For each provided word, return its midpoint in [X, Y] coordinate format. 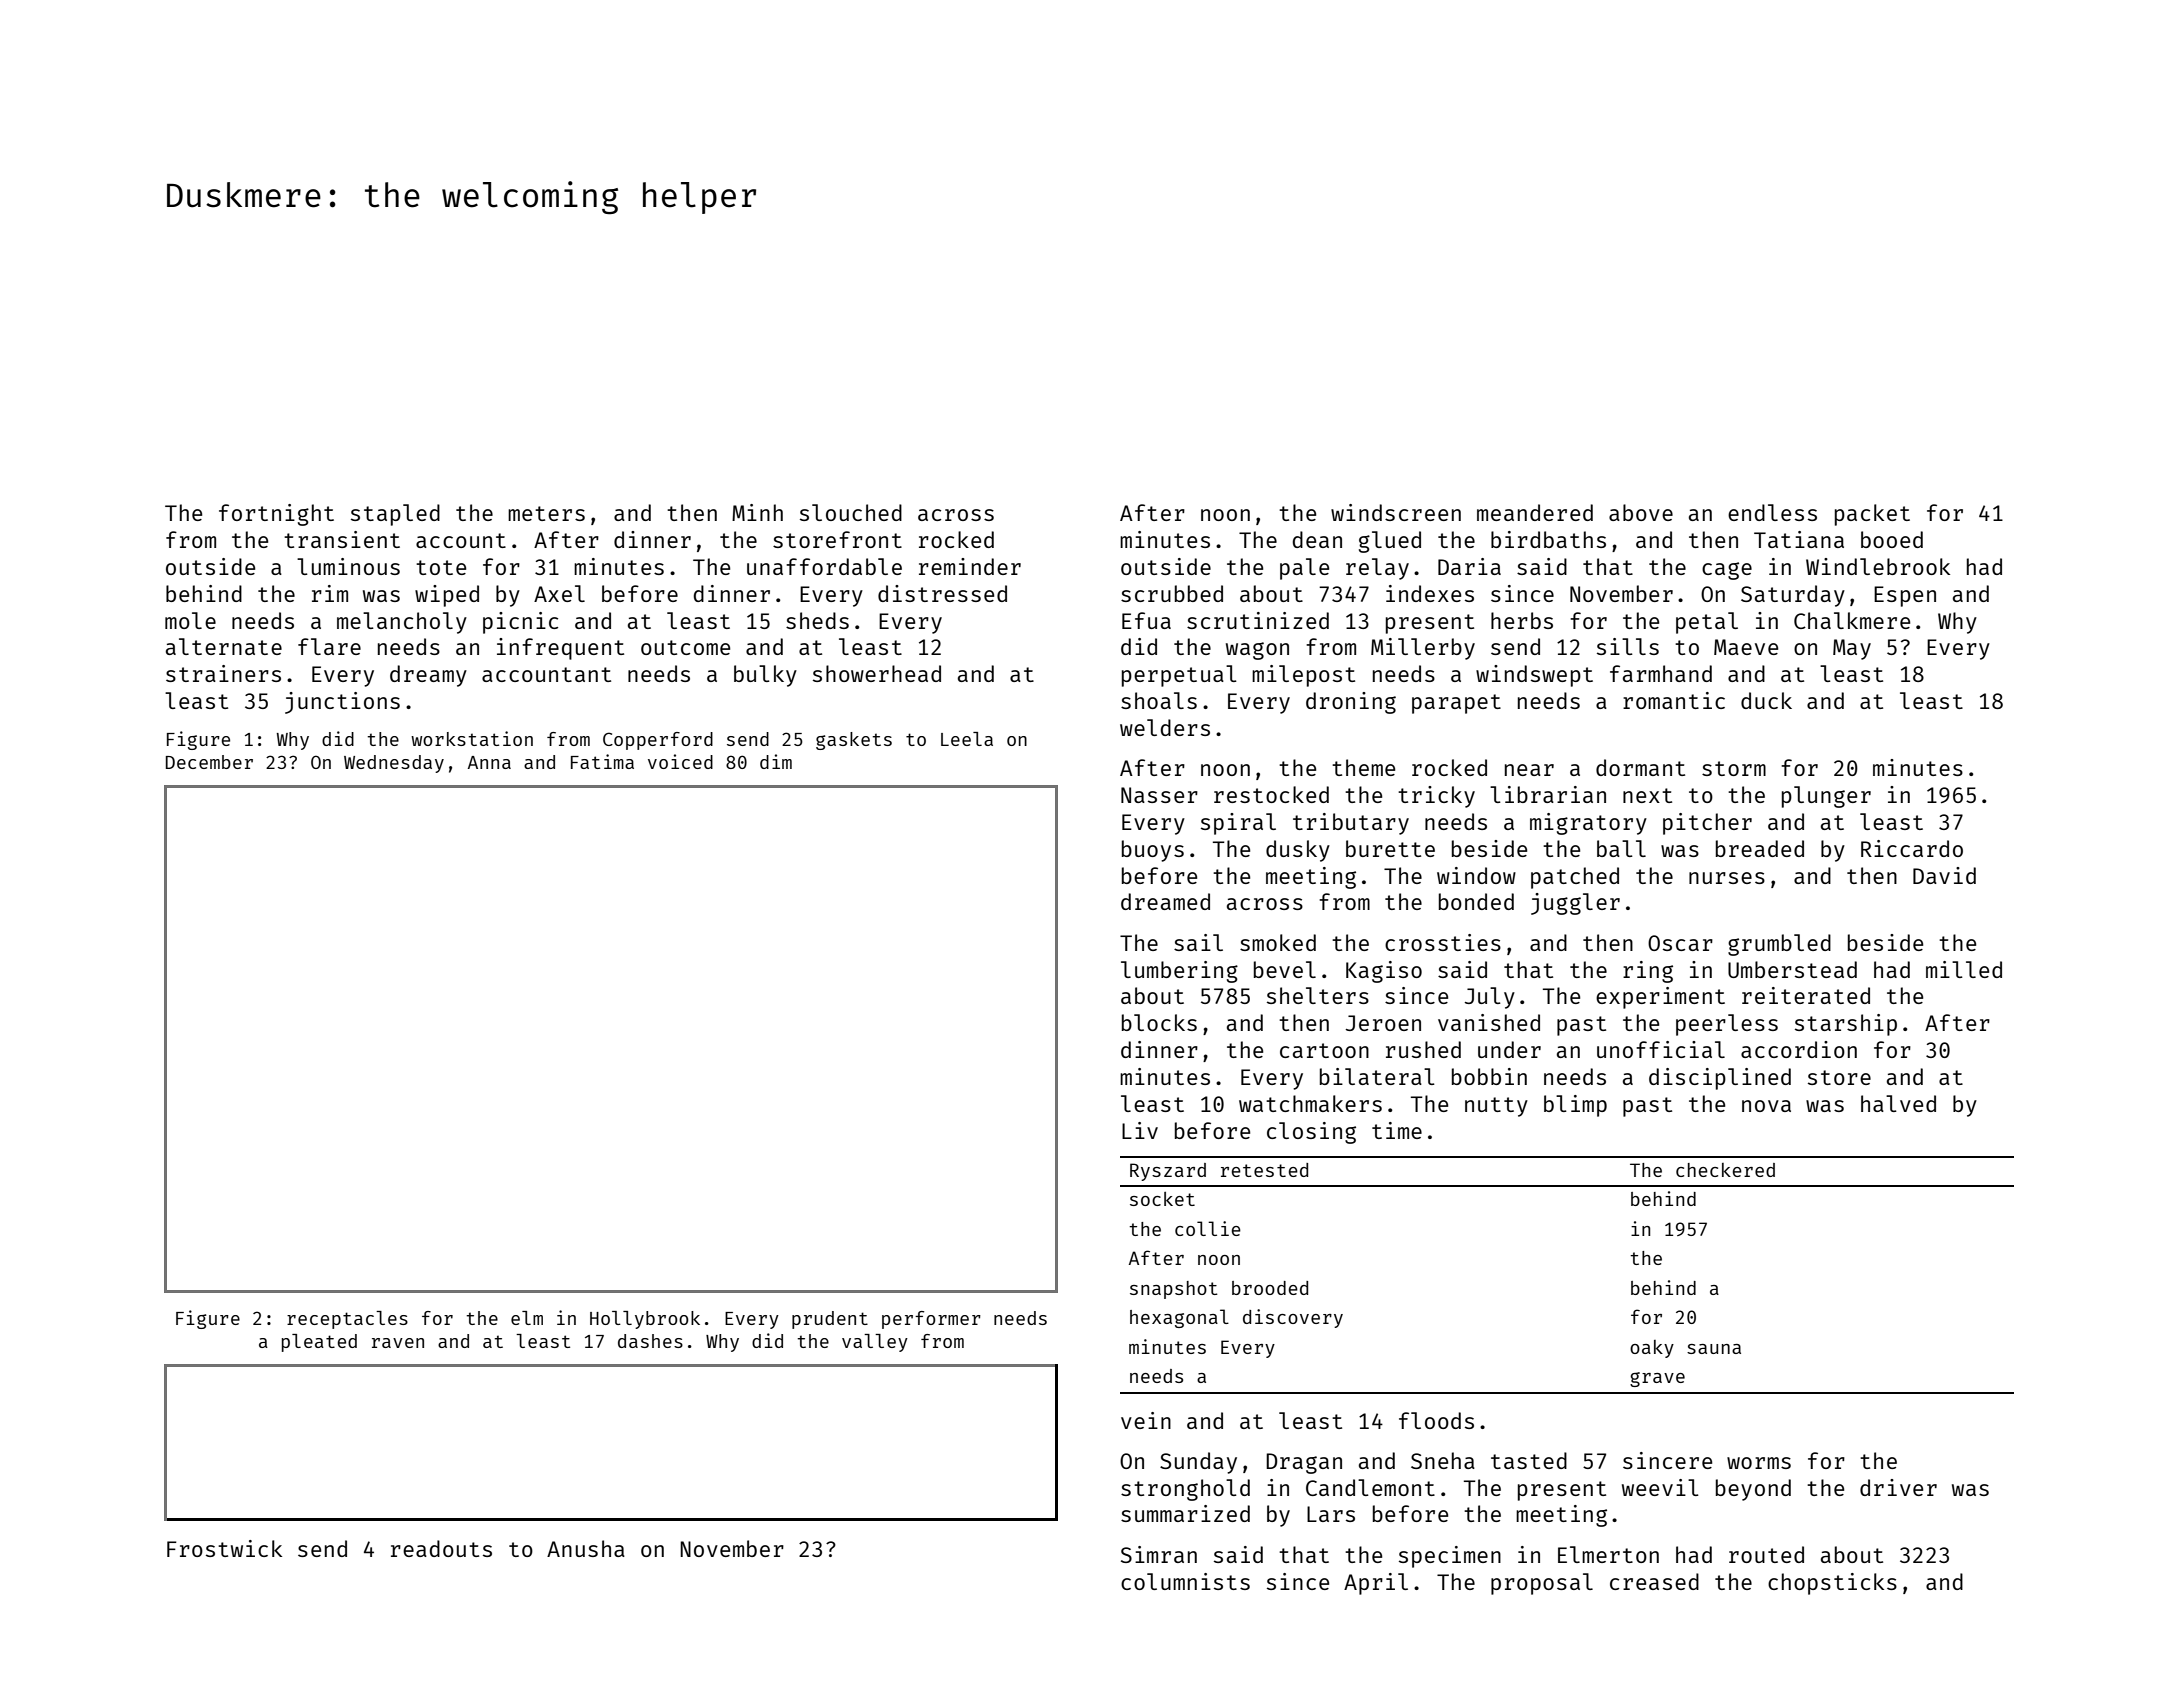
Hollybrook [645, 1320]
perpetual [1179, 676]
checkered [1725, 1170]
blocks [1159, 1022]
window [1476, 875]
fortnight [276, 515]
